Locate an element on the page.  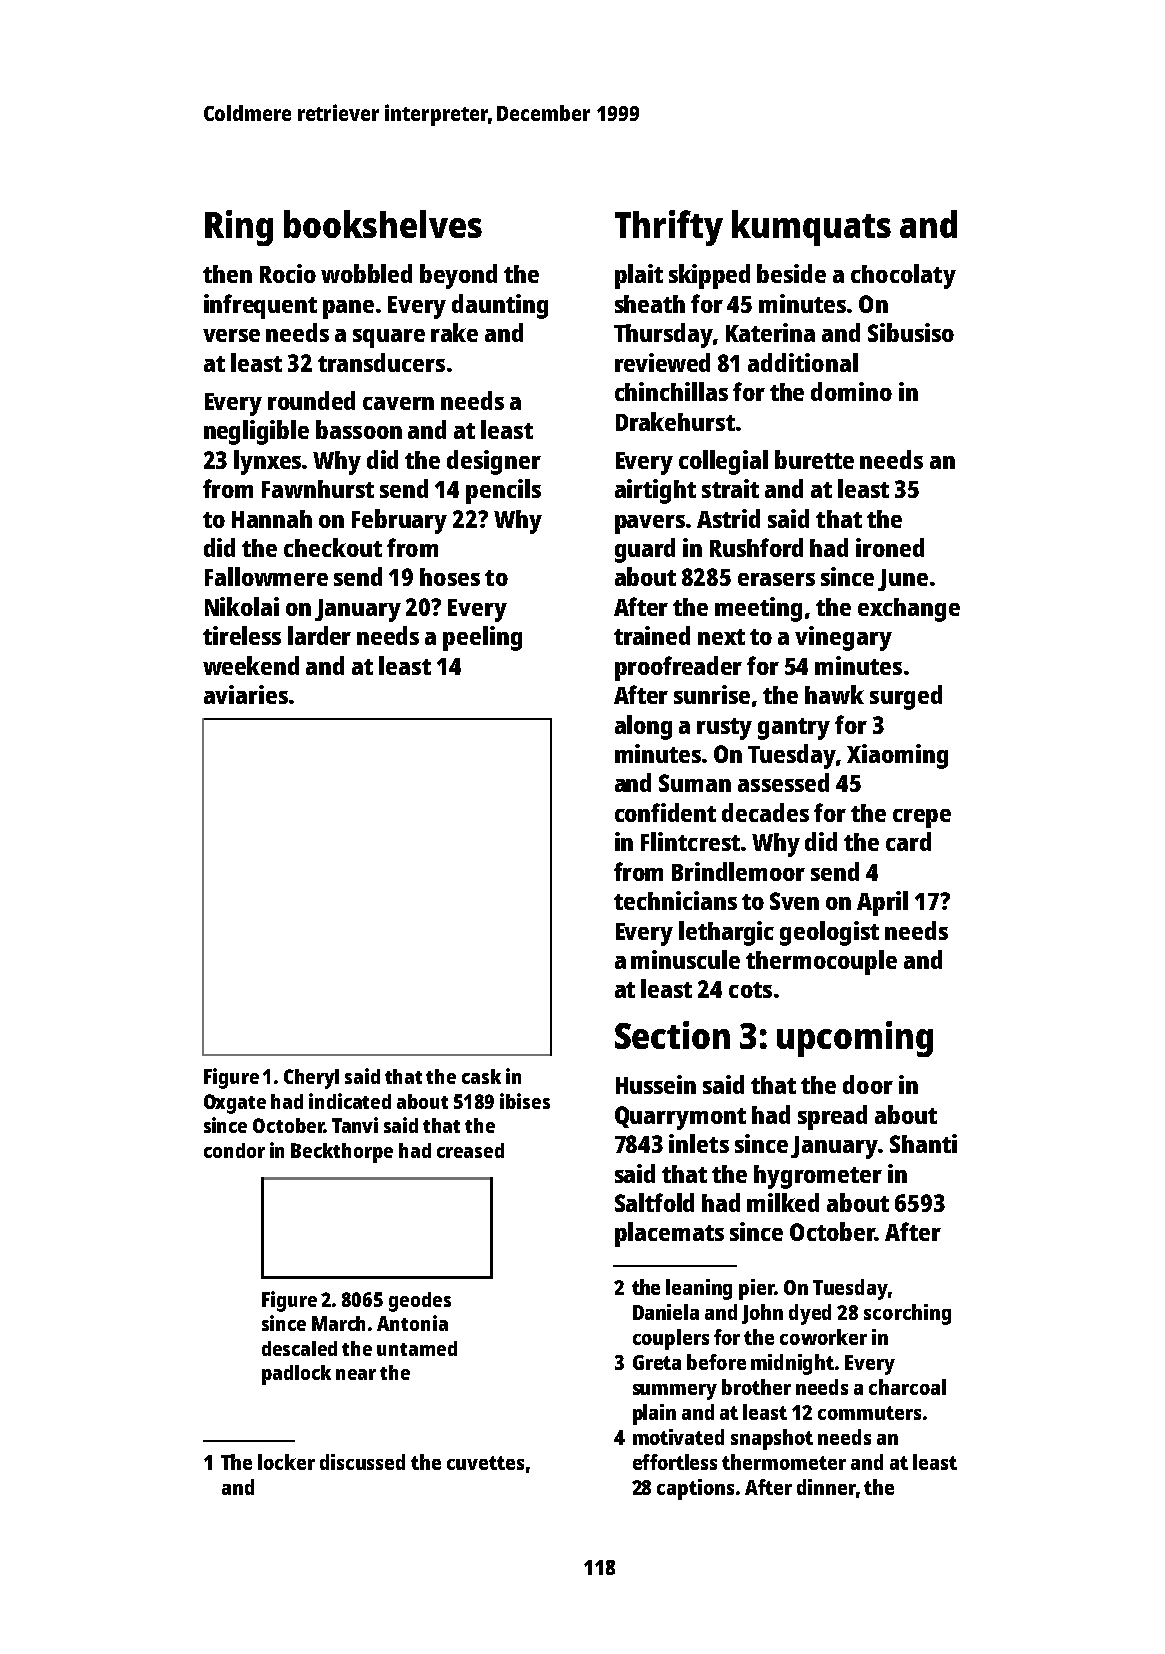
dinner is located at coordinates (826, 1487).
